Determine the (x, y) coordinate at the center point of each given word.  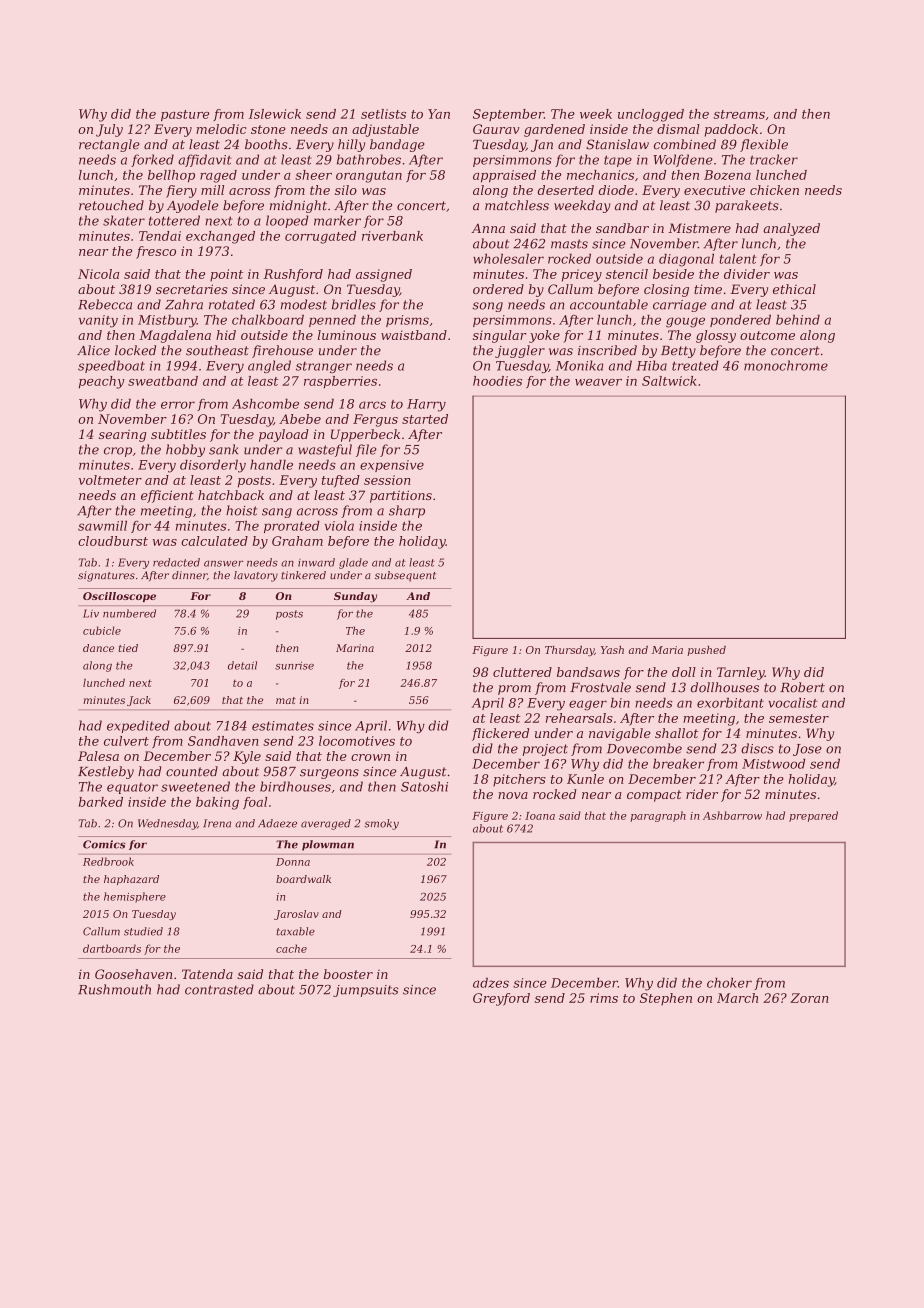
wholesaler (508, 259)
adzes (491, 983)
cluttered (522, 672)
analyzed (791, 229)
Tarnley (741, 673)
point (226, 275)
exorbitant (730, 703)
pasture (185, 116)
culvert (126, 741)
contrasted (219, 989)
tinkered (303, 575)
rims (604, 998)
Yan (439, 114)
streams (739, 114)
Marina (355, 648)
